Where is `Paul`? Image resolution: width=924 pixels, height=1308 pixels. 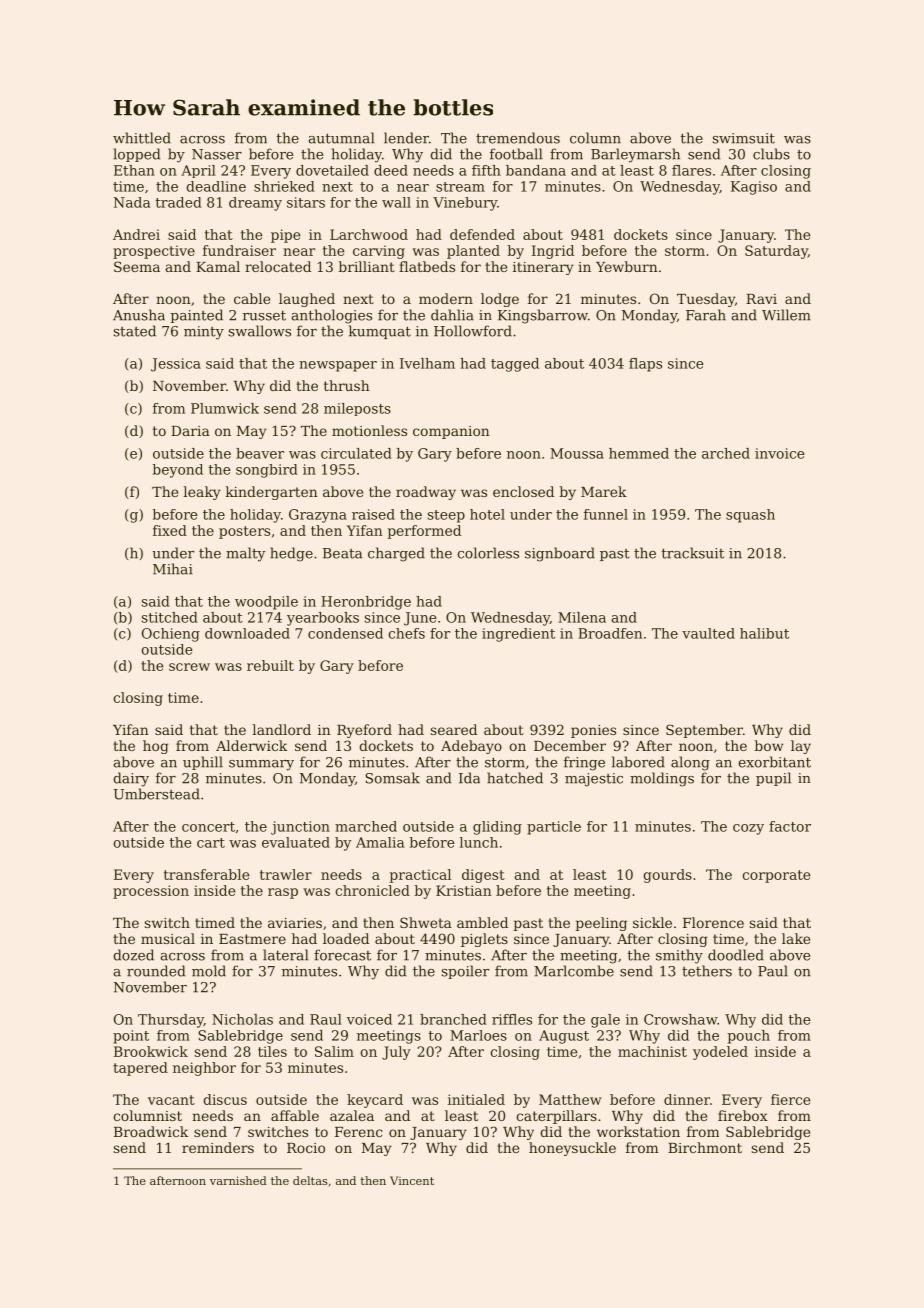
Paul is located at coordinates (773, 971).
